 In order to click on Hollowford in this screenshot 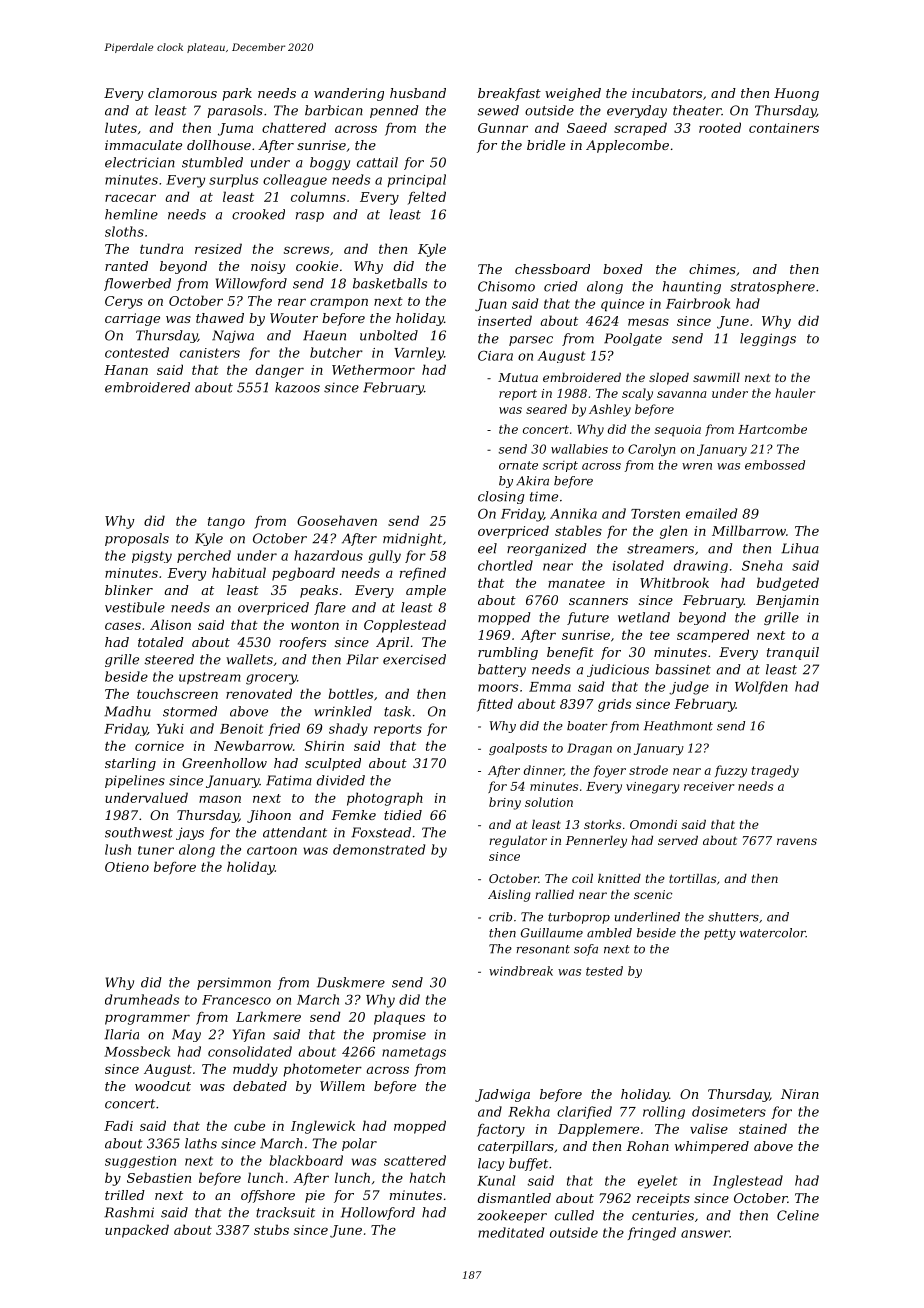, I will do `click(378, 1213)`.
